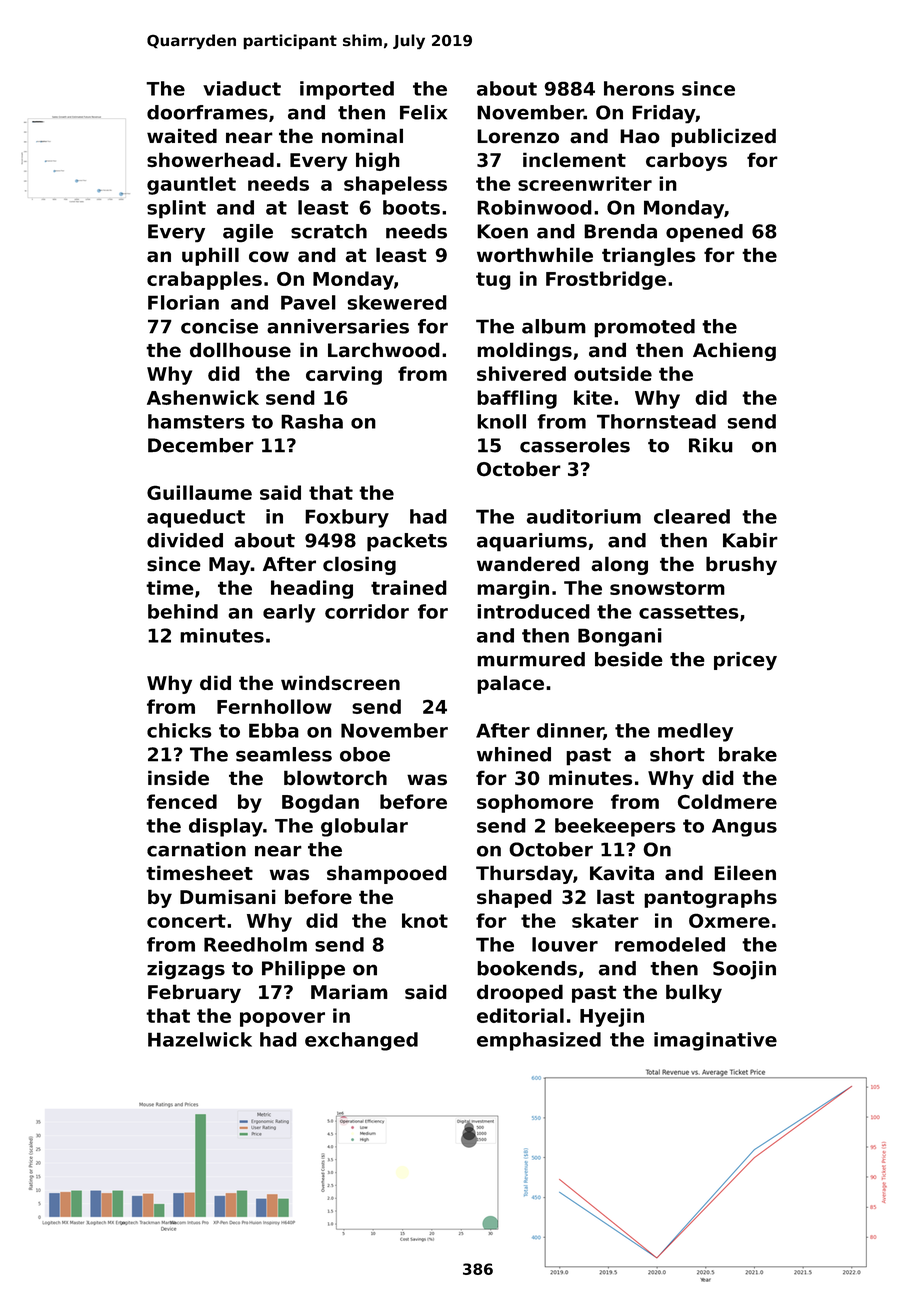 This screenshot has height=1311, width=924. Describe the element at coordinates (520, 1015) in the screenshot. I see `editorial` at that location.
